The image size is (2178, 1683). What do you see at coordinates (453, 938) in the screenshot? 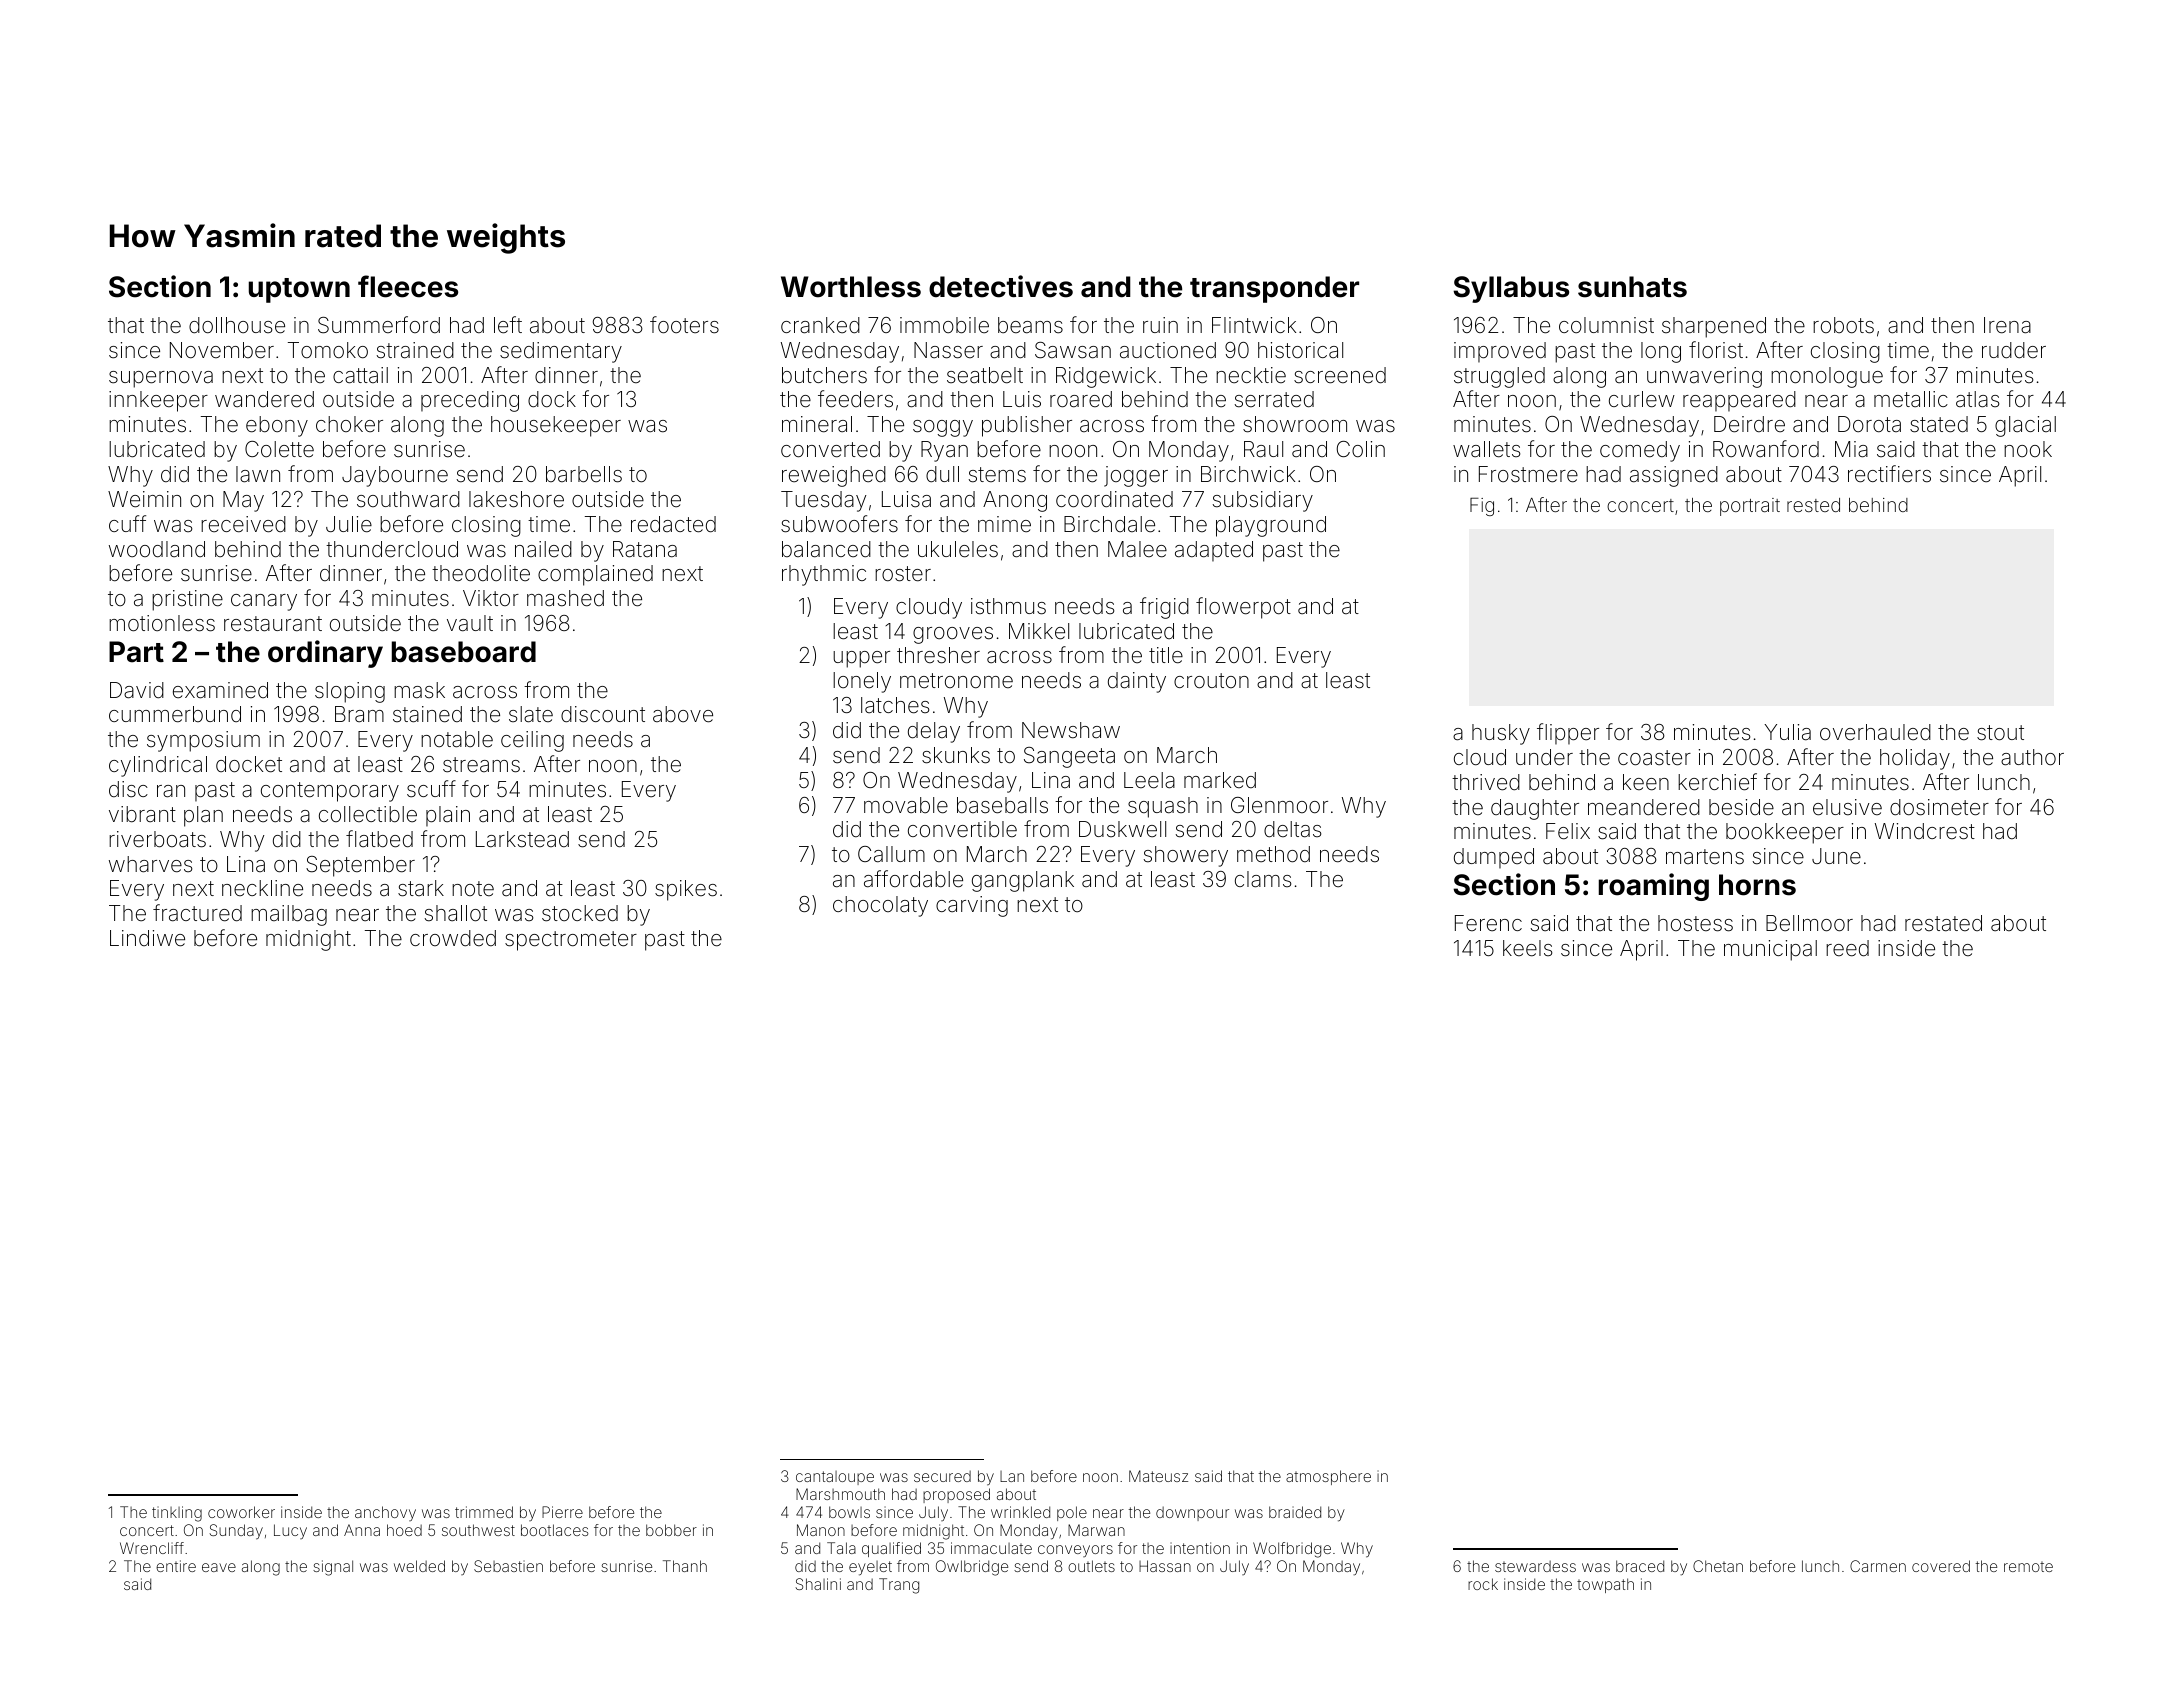
I see `crowded` at bounding box center [453, 938].
